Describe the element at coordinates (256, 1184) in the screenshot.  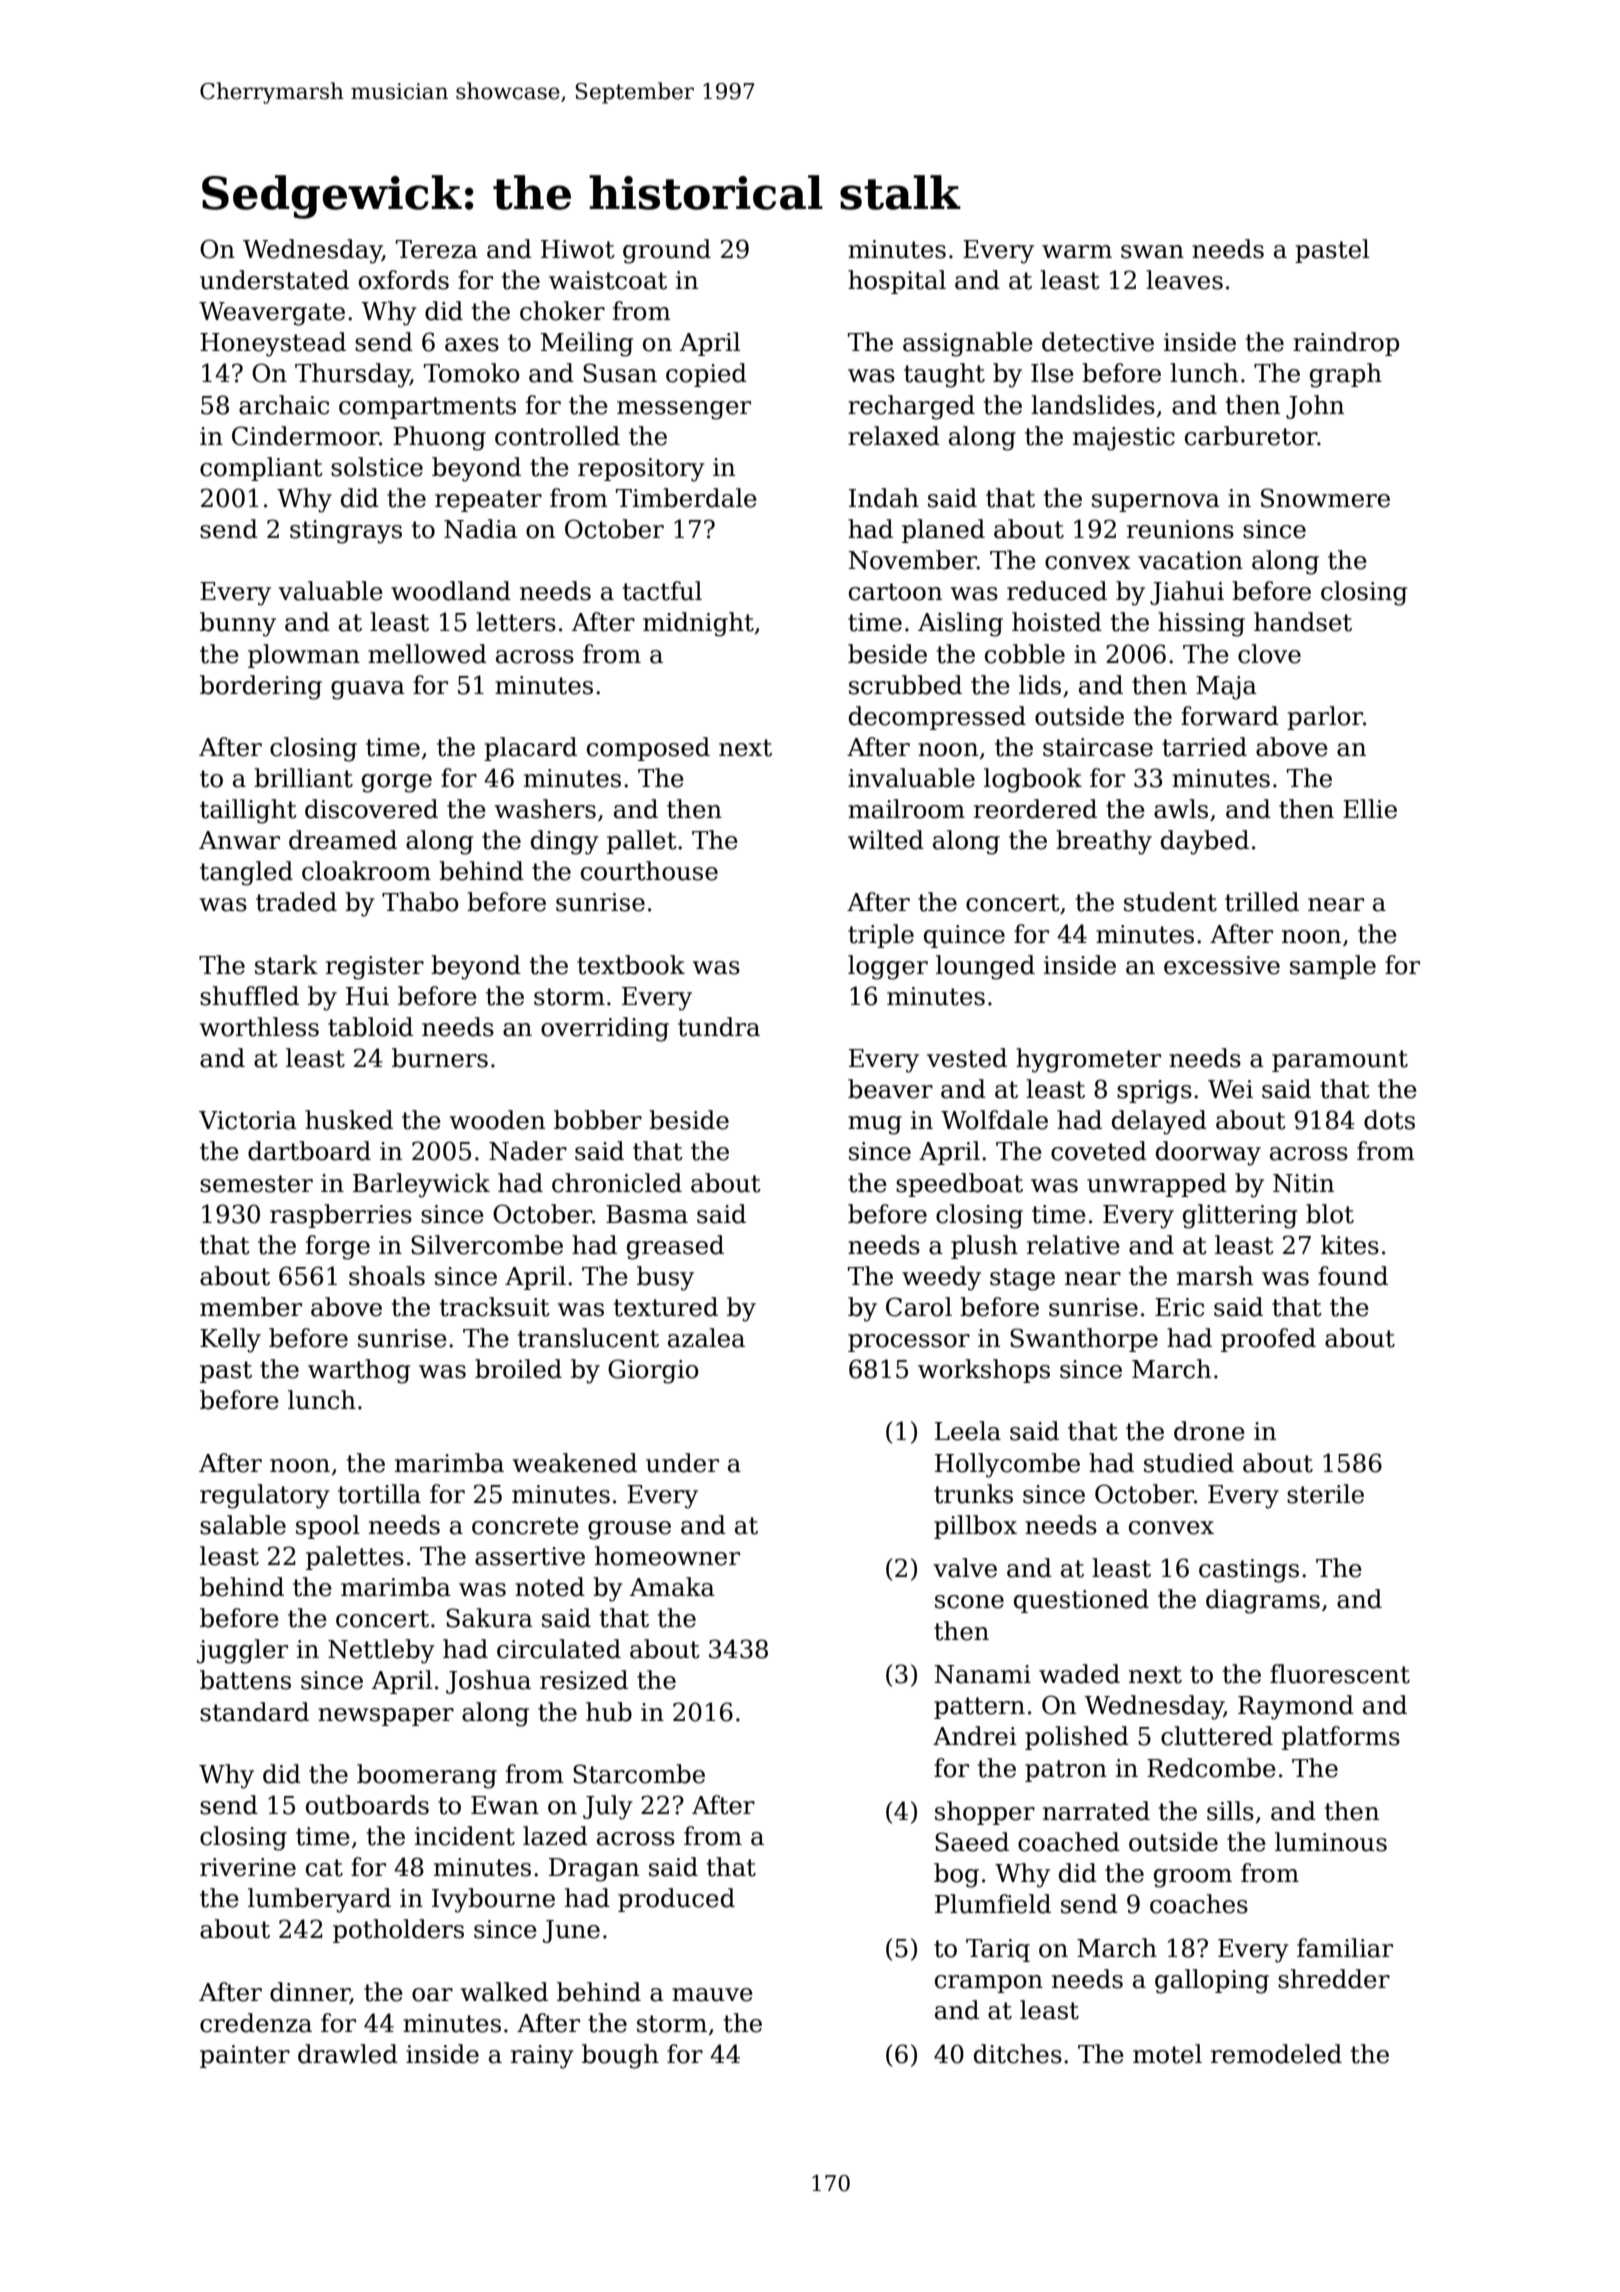
I see `semester` at that location.
